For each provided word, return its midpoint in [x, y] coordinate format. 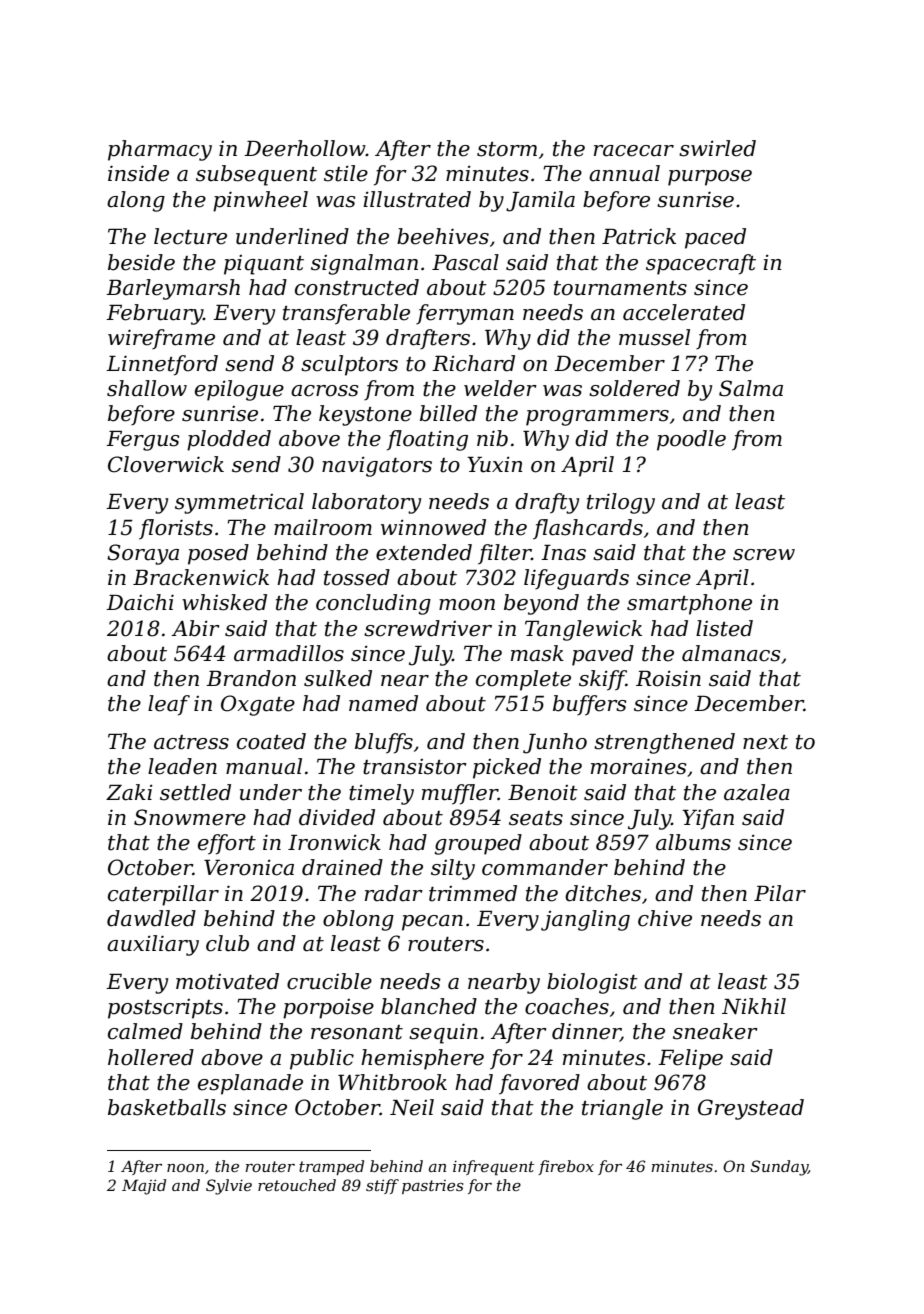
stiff [382, 1186]
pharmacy [160, 150]
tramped [331, 1167]
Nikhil [754, 1006]
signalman [364, 264]
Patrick [639, 236]
